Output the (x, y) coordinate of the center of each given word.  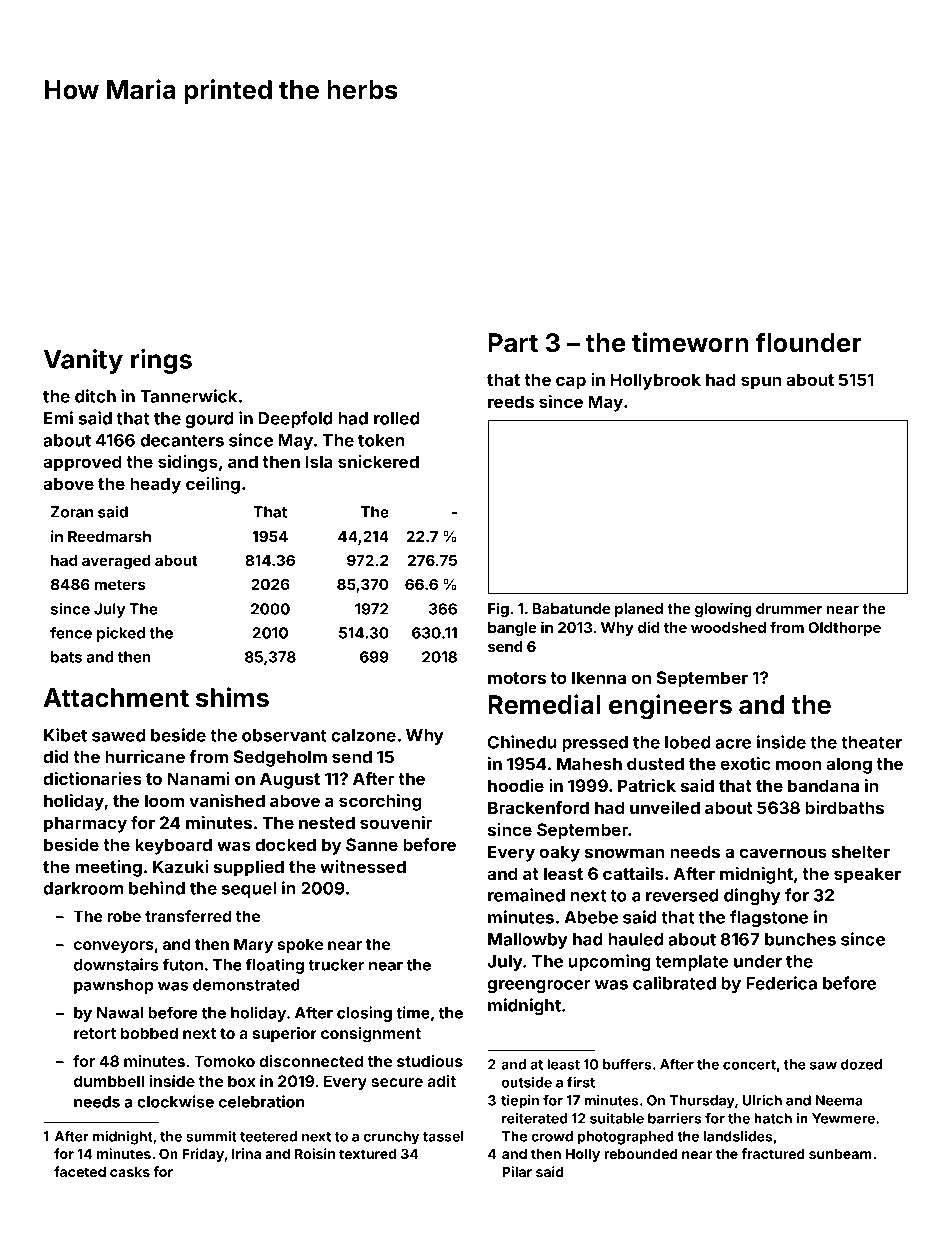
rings (161, 361)
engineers (670, 707)
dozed (861, 1064)
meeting (108, 868)
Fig (498, 609)
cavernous (783, 853)
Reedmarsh (109, 536)
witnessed (363, 866)
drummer (789, 608)
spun (761, 383)
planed (639, 610)
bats (66, 657)
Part (513, 342)
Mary (253, 946)
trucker (336, 965)
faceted (80, 1171)
